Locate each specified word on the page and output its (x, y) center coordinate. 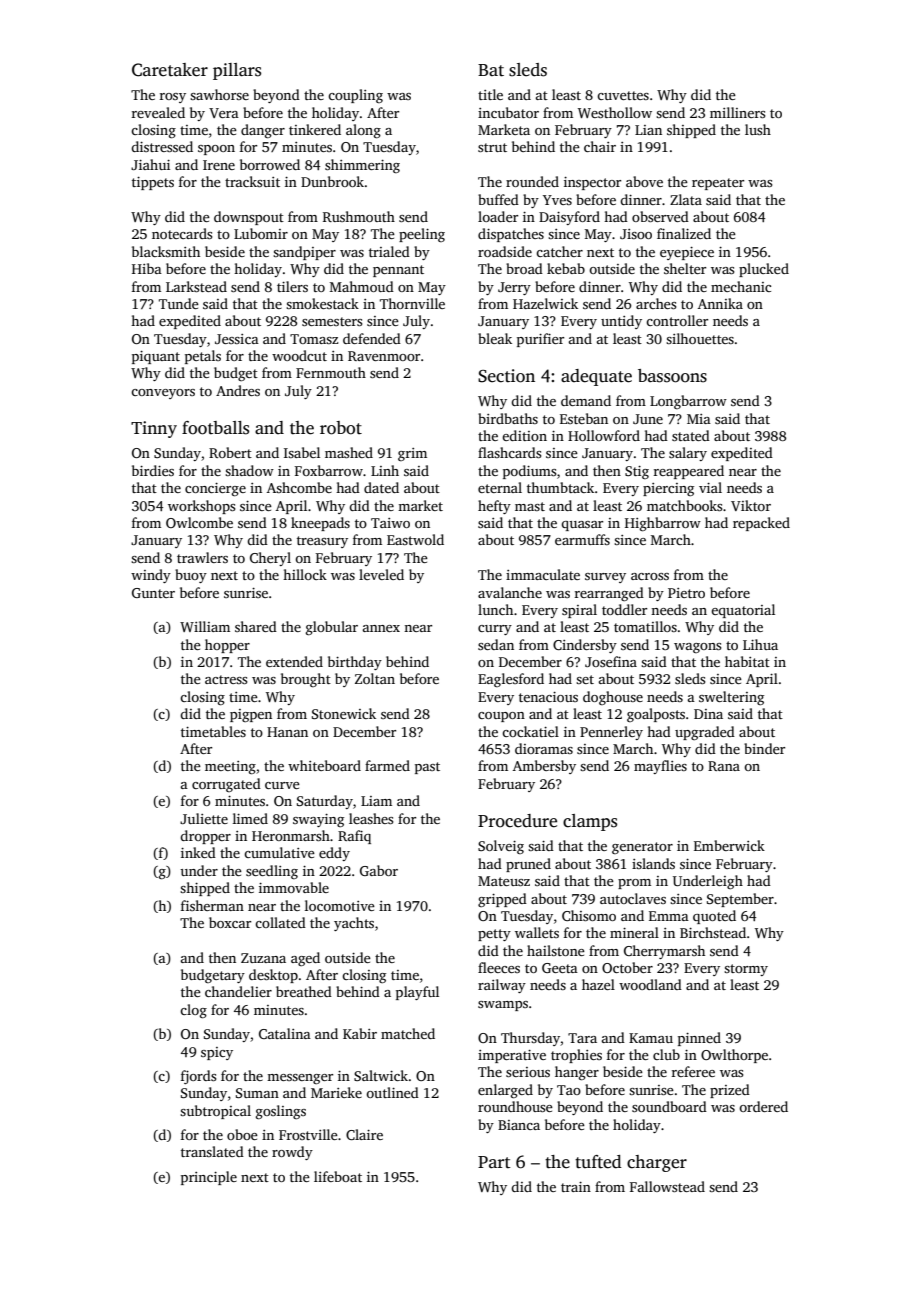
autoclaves (633, 898)
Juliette (204, 818)
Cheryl (270, 559)
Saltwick (381, 1075)
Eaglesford (511, 680)
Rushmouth (359, 216)
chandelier (238, 991)
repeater (718, 184)
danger (263, 131)
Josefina (611, 661)
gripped (502, 900)
